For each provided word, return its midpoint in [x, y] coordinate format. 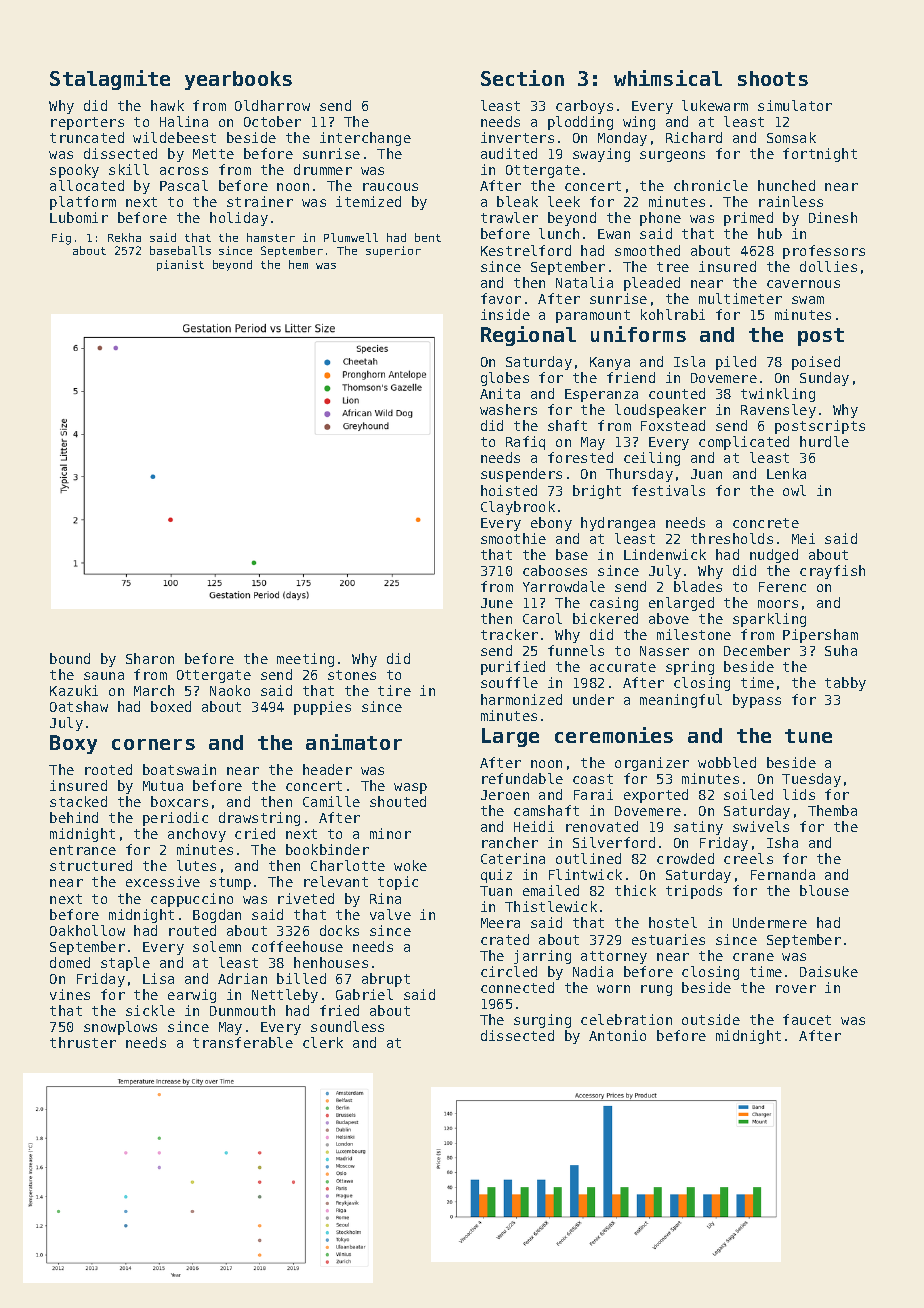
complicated [744, 443]
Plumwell [351, 237]
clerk [323, 1042]
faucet [807, 1019]
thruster [83, 1042]
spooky [74, 171]
